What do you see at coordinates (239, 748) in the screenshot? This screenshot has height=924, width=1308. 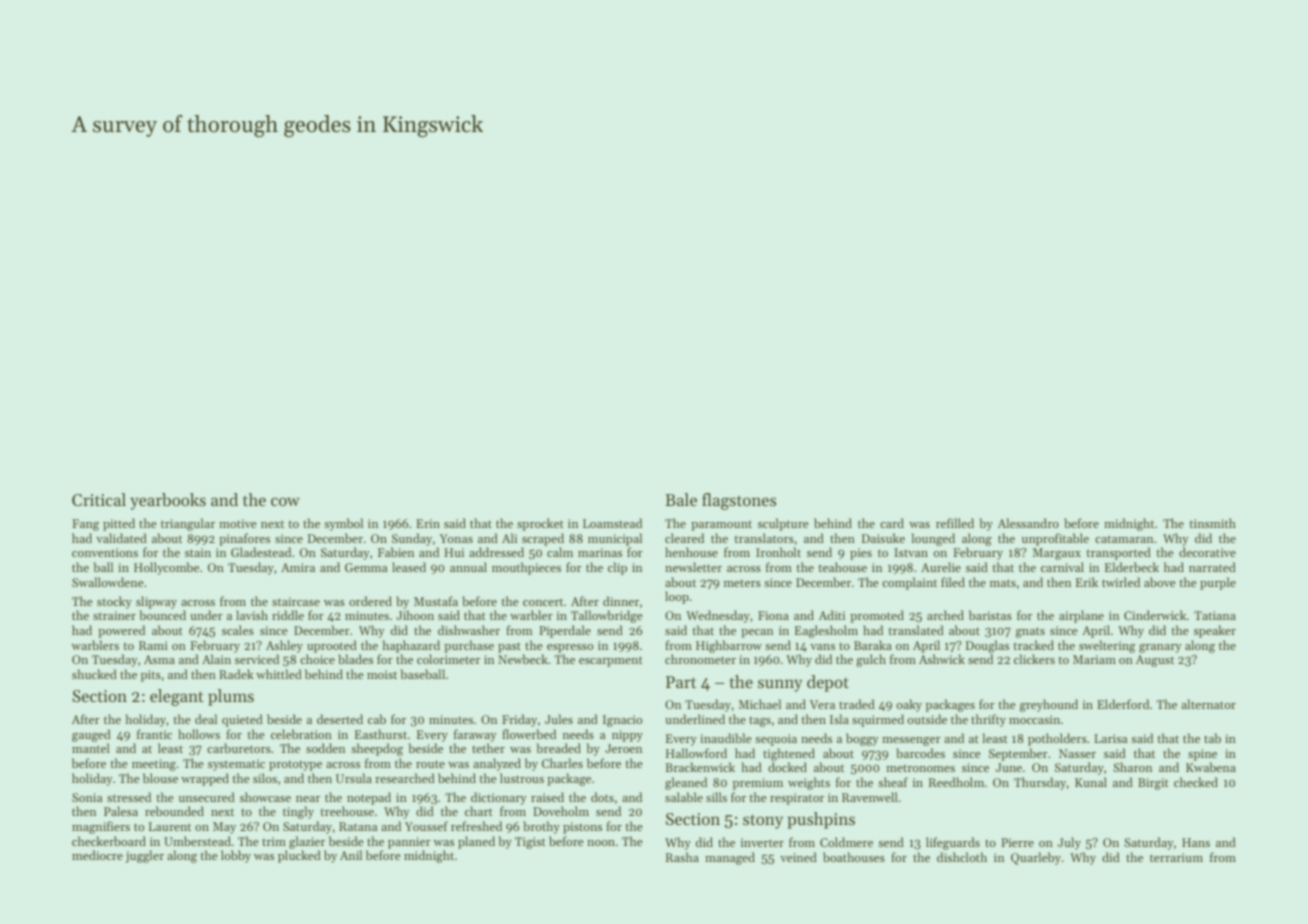 I see `carburetors` at bounding box center [239, 748].
